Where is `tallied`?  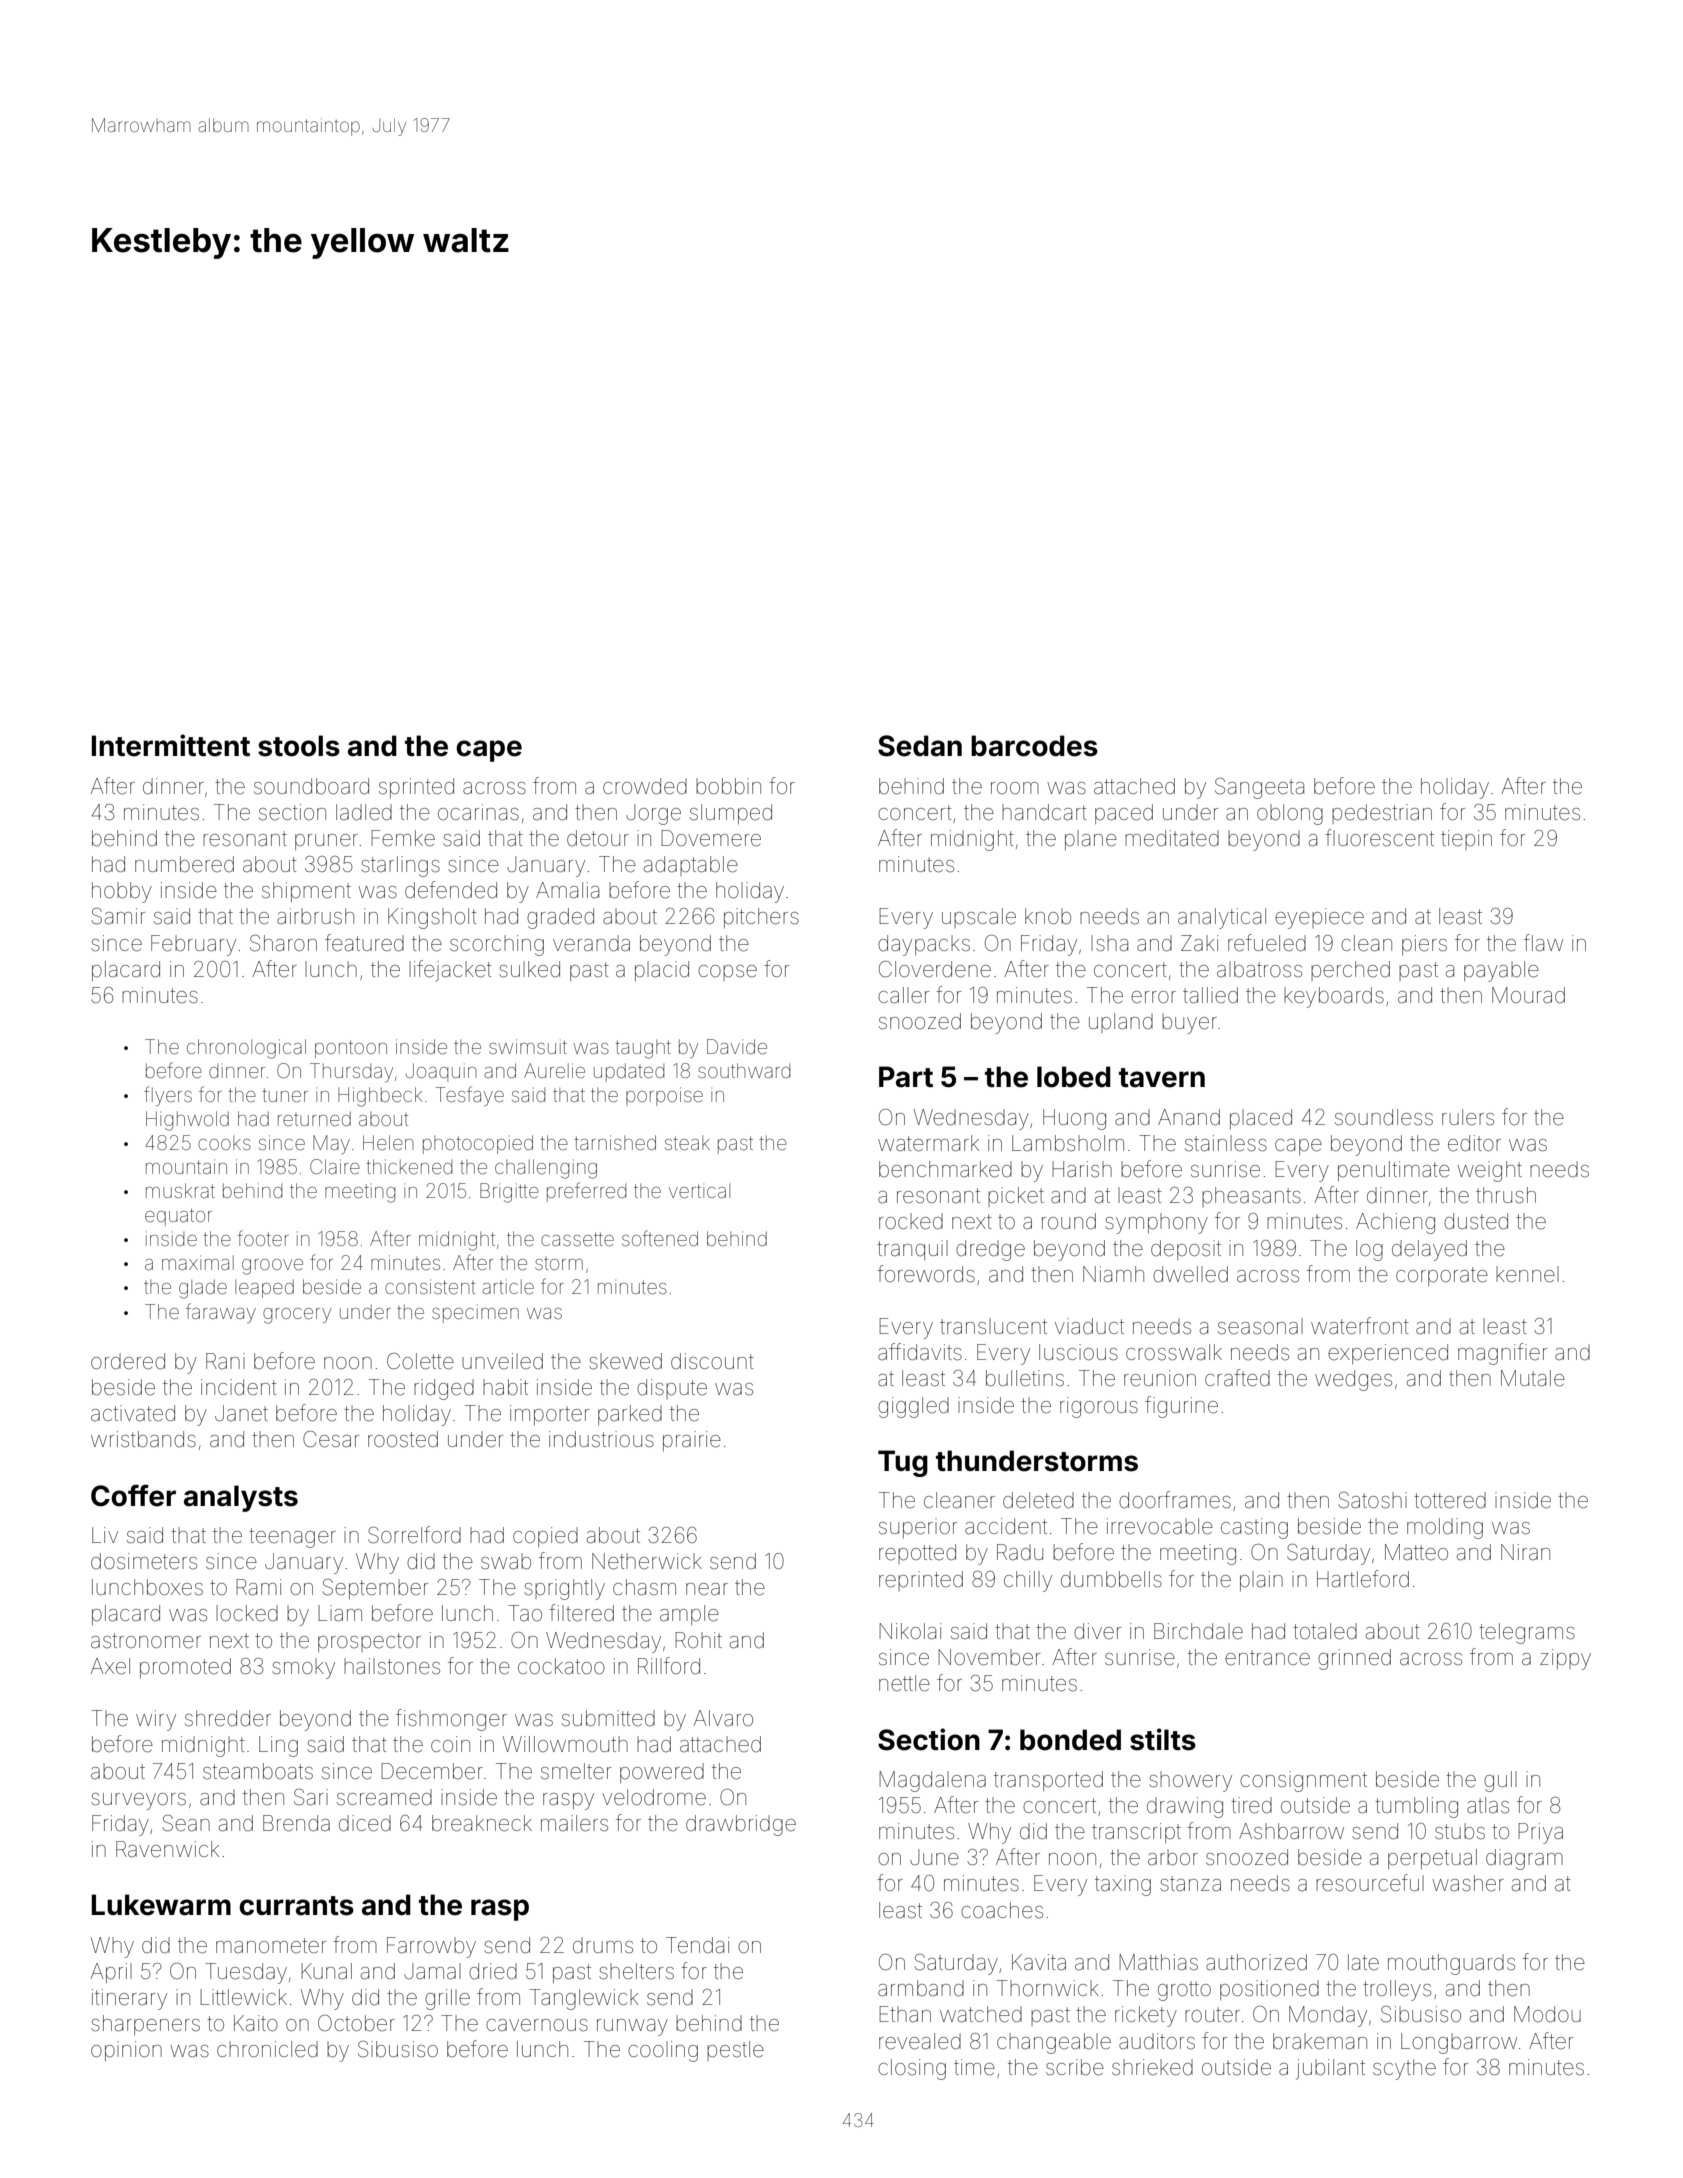
tallied is located at coordinates (1210, 995).
